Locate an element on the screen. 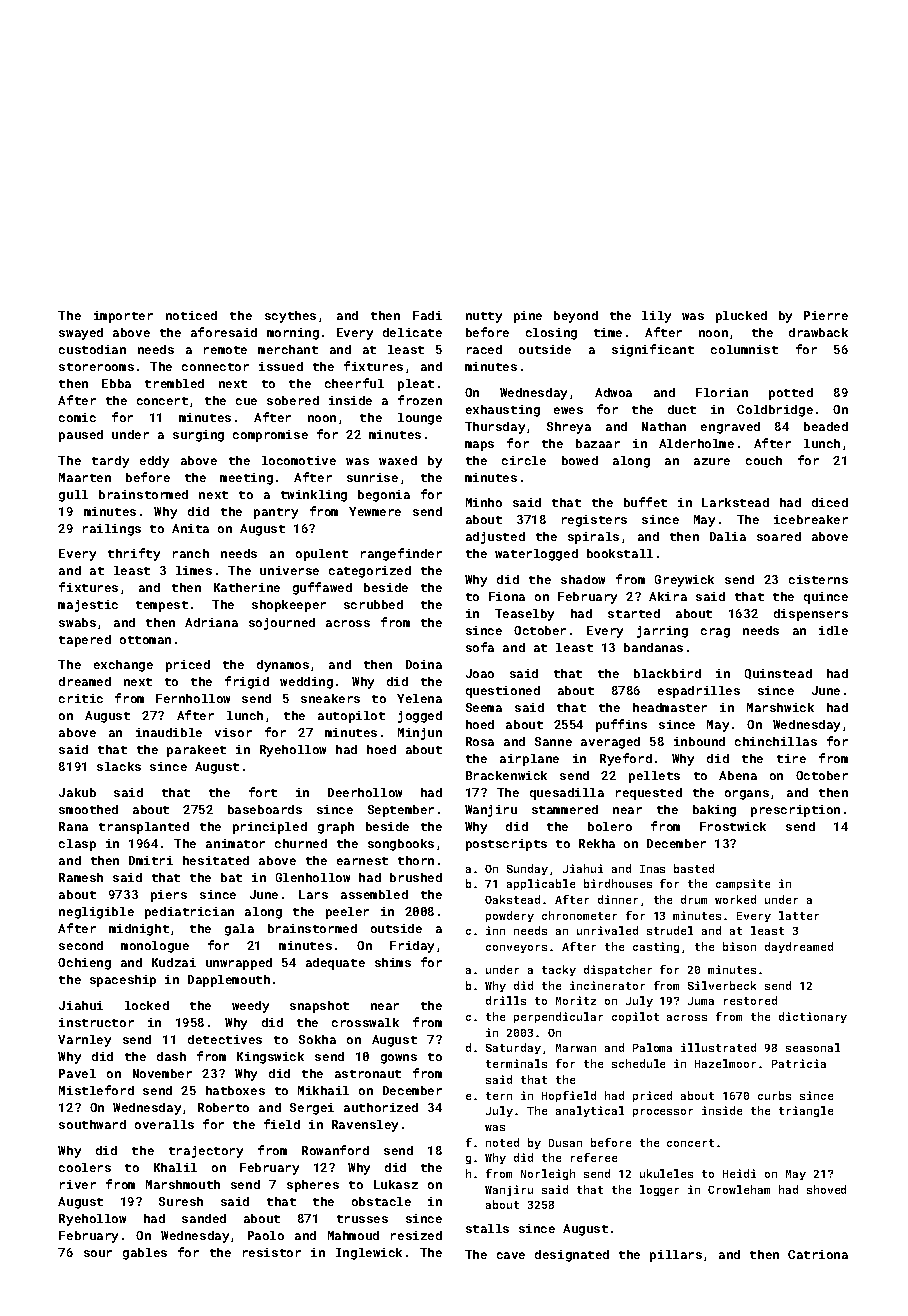  storerooms is located at coordinates (96, 367).
